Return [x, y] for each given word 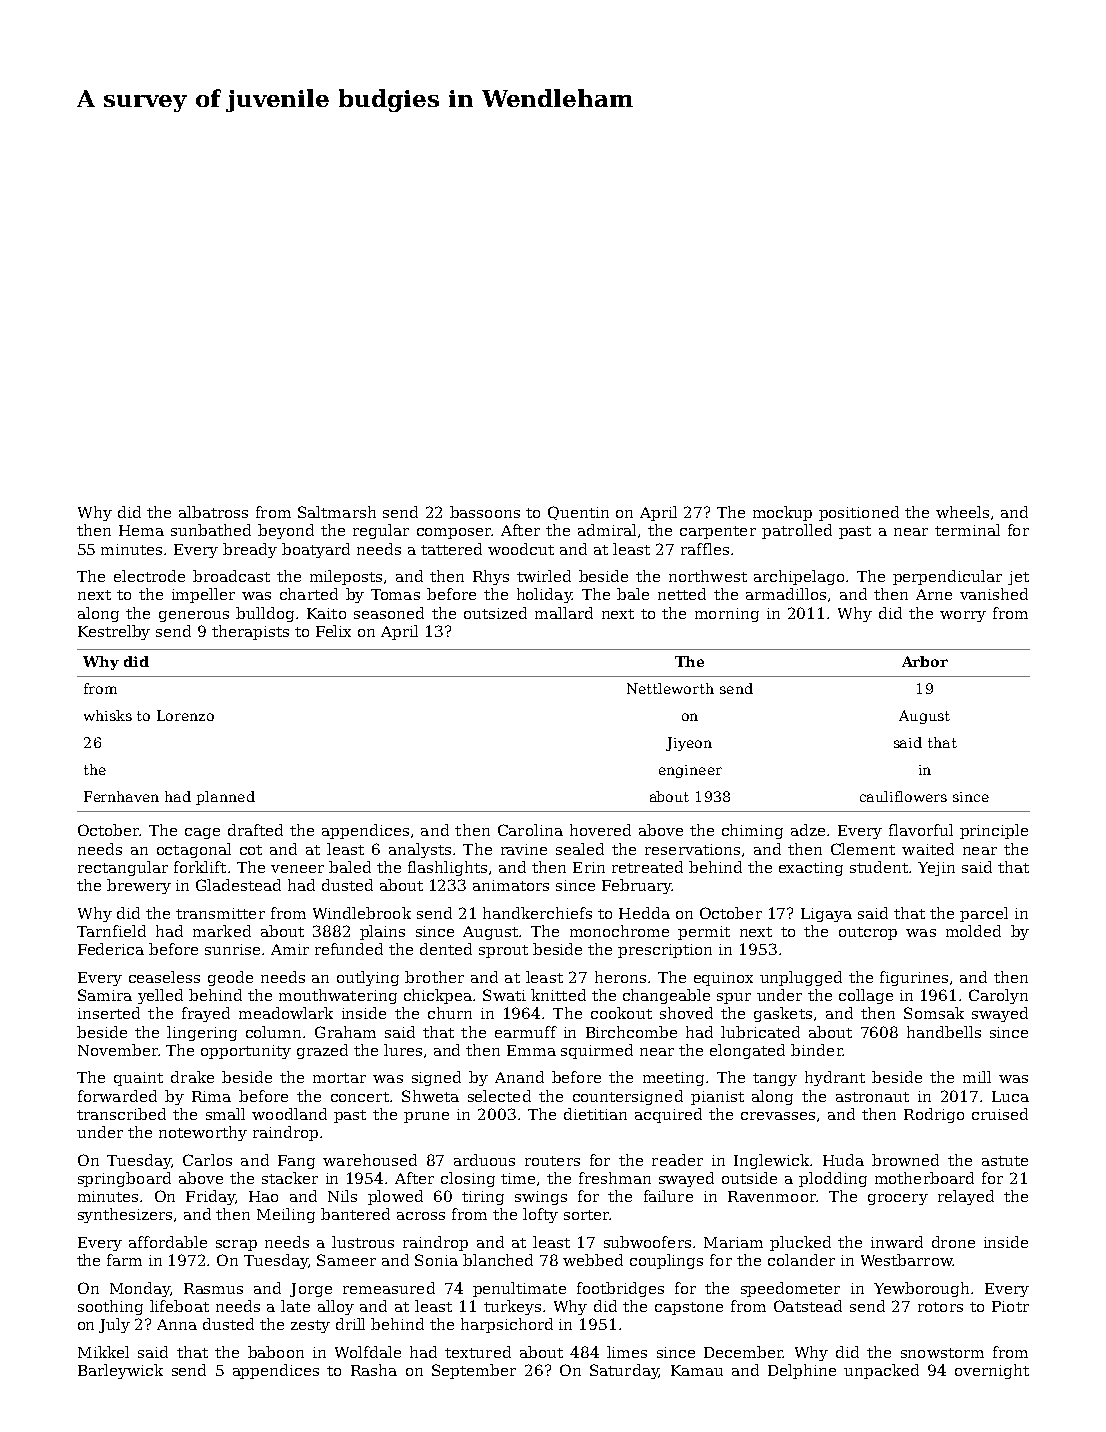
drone [953, 1242]
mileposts [346, 577]
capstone [689, 1308]
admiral [607, 530]
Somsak [934, 1013]
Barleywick [120, 1371]
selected [499, 1096]
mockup [782, 513]
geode [230, 978]
